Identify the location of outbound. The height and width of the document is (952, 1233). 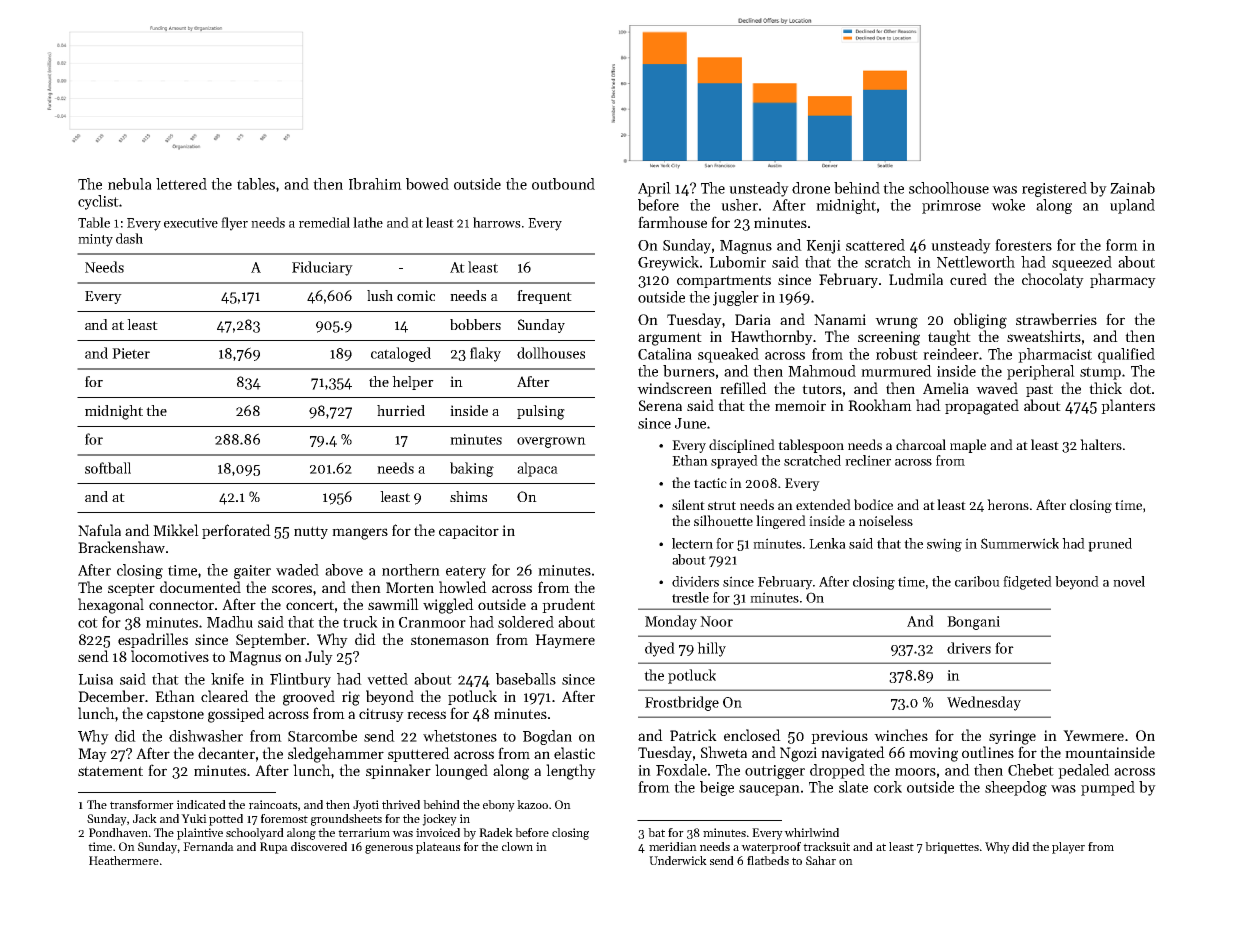
(563, 184).
